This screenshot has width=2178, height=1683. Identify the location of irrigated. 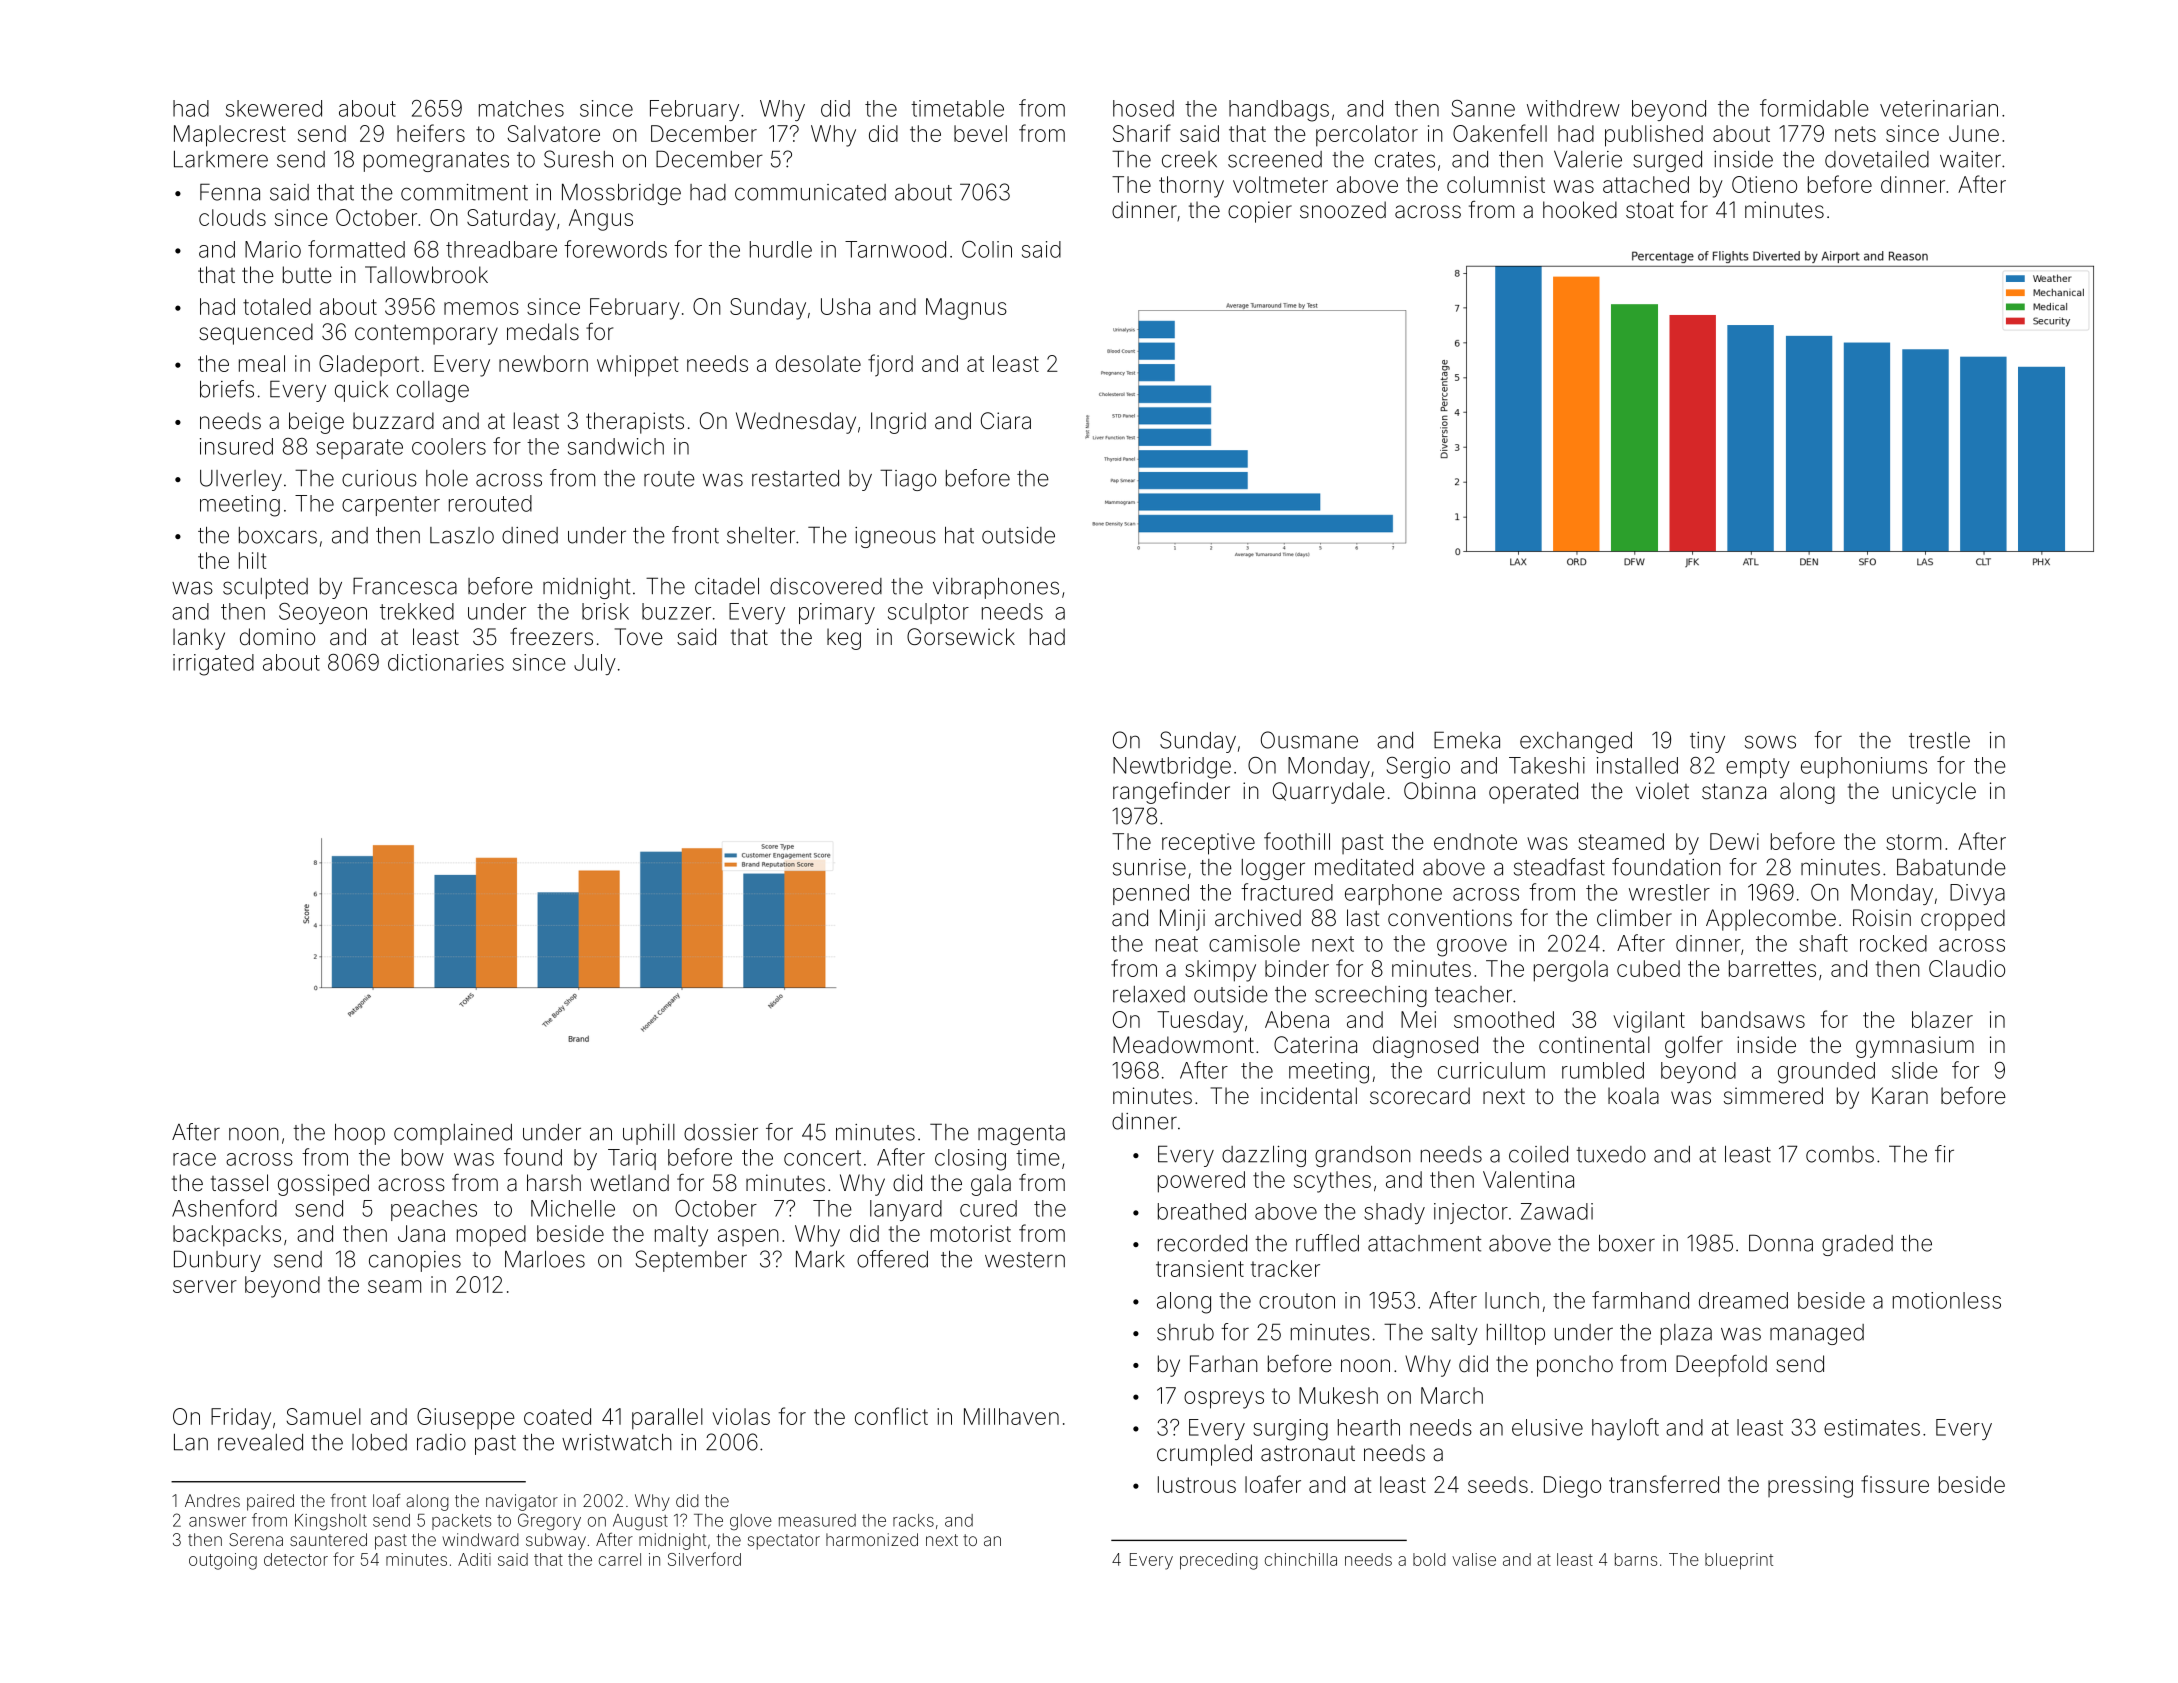
(213, 665).
